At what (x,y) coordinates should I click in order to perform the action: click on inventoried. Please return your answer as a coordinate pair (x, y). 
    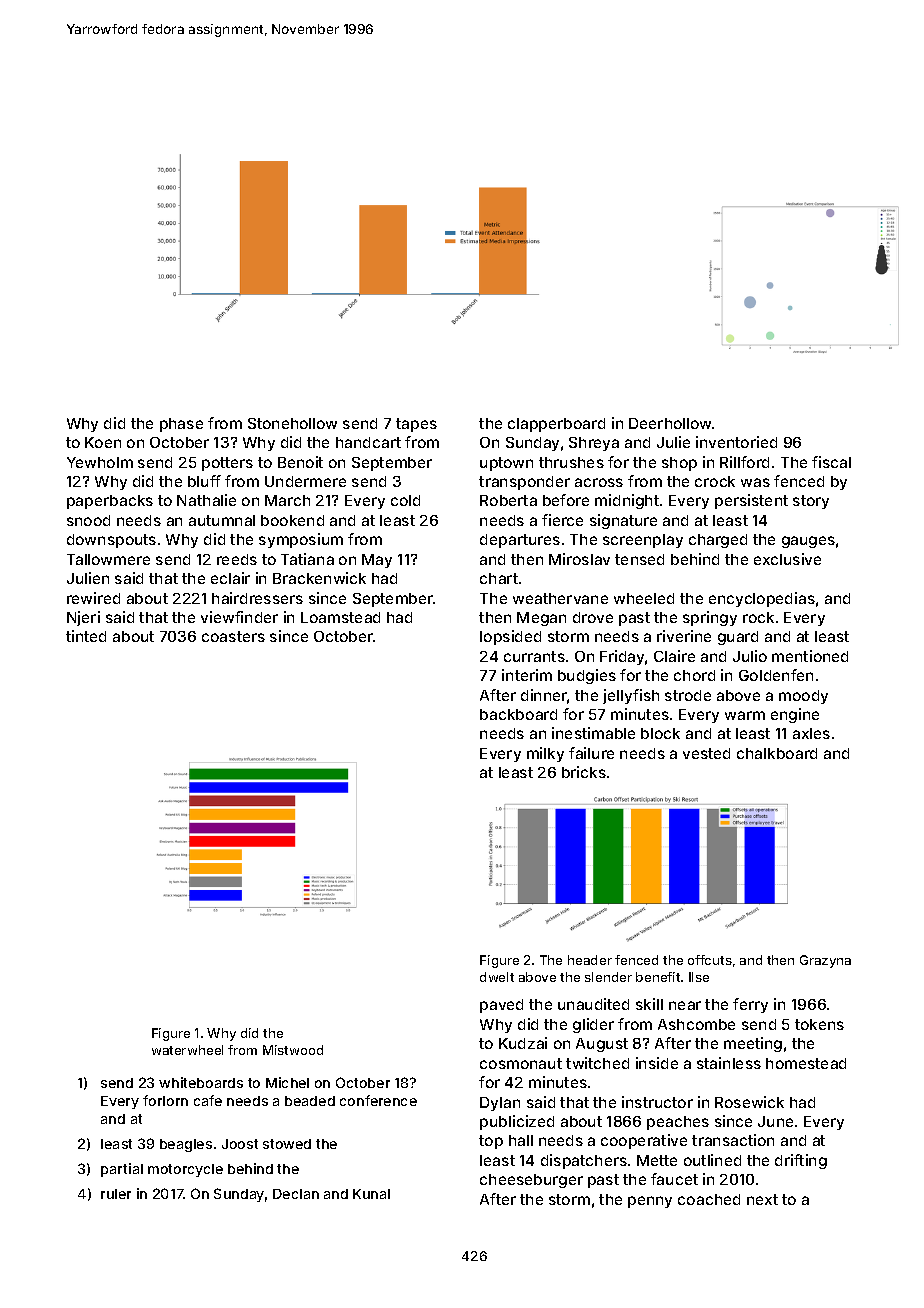
    Looking at the image, I should click on (736, 442).
